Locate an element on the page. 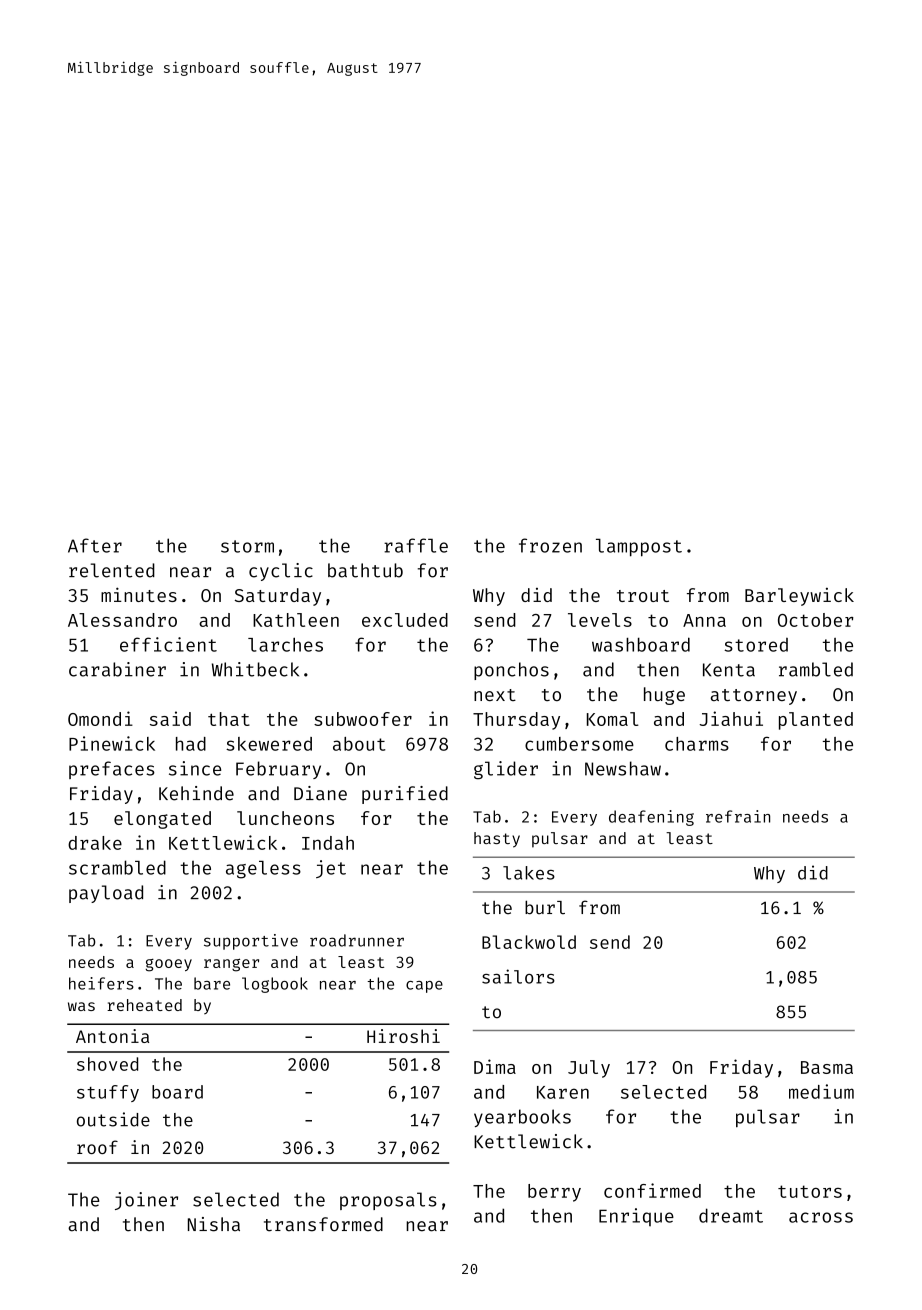 The width and height of the image is (922, 1310). outside is located at coordinates (113, 1119).
